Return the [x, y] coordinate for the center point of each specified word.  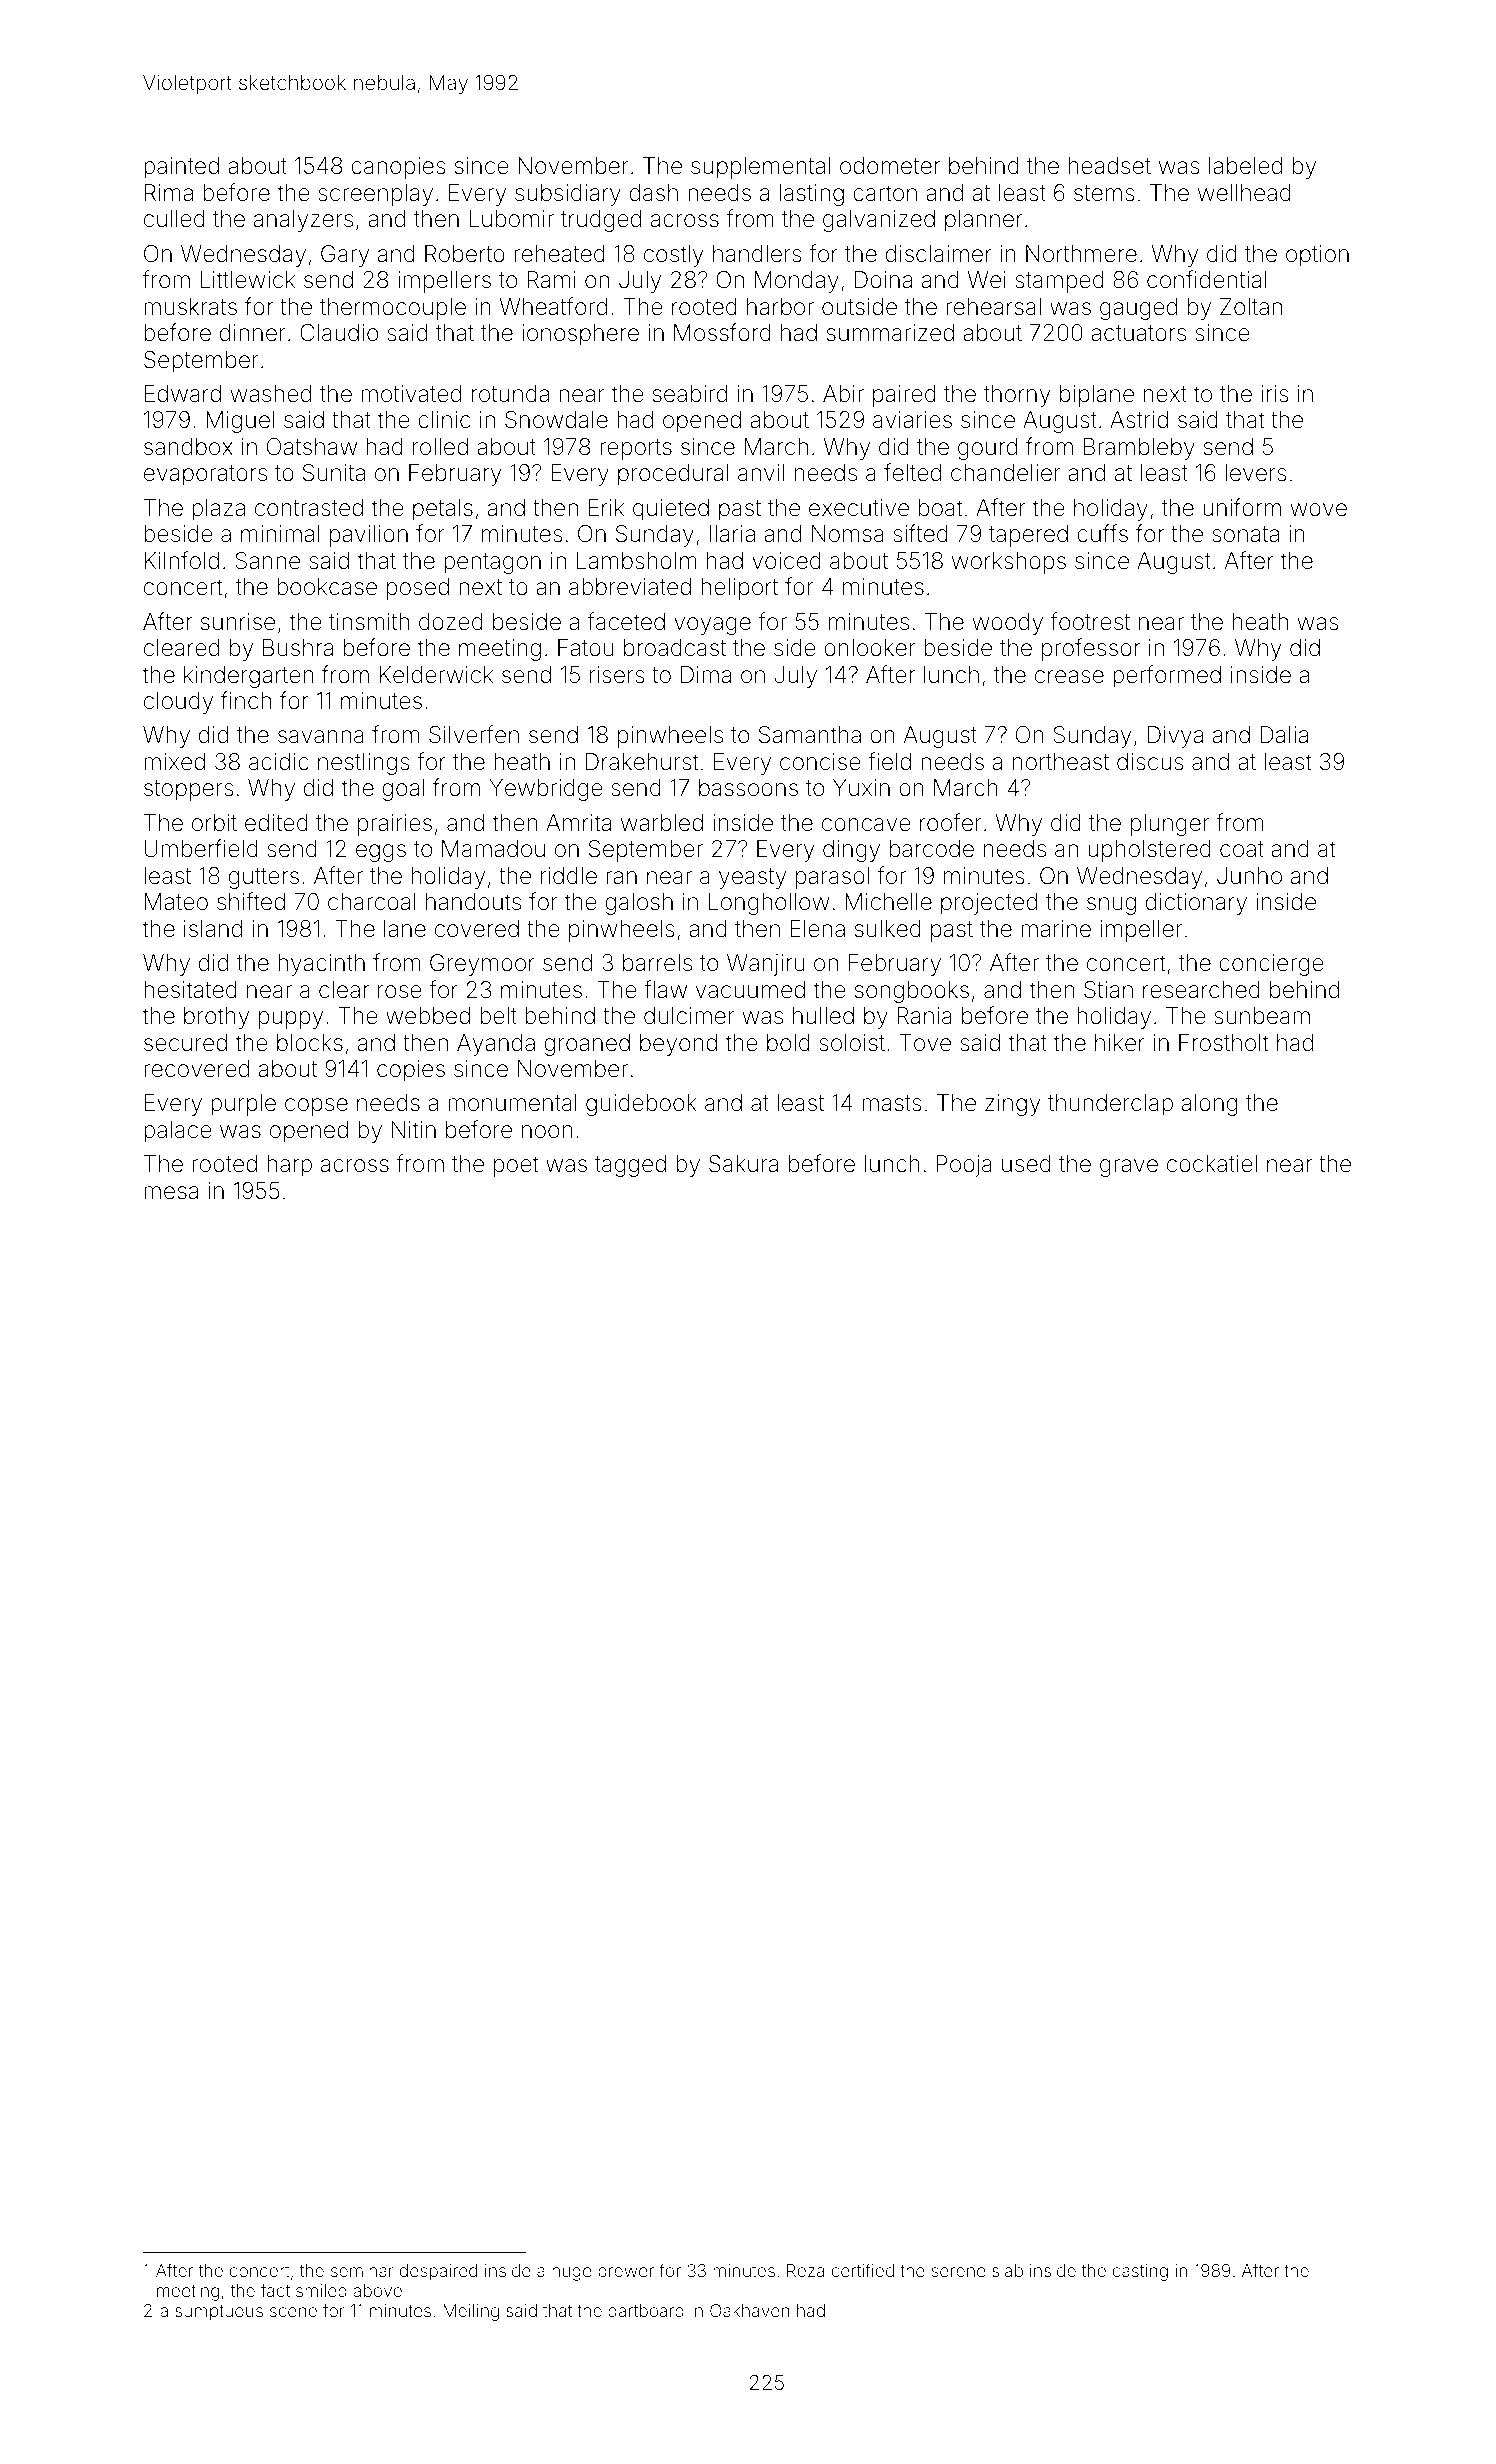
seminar [362, 2270]
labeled [1245, 166]
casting [1140, 2272]
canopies [398, 168]
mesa [171, 1193]
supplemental [760, 168]
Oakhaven [750, 2310]
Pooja [964, 1166]
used [1026, 1164]
